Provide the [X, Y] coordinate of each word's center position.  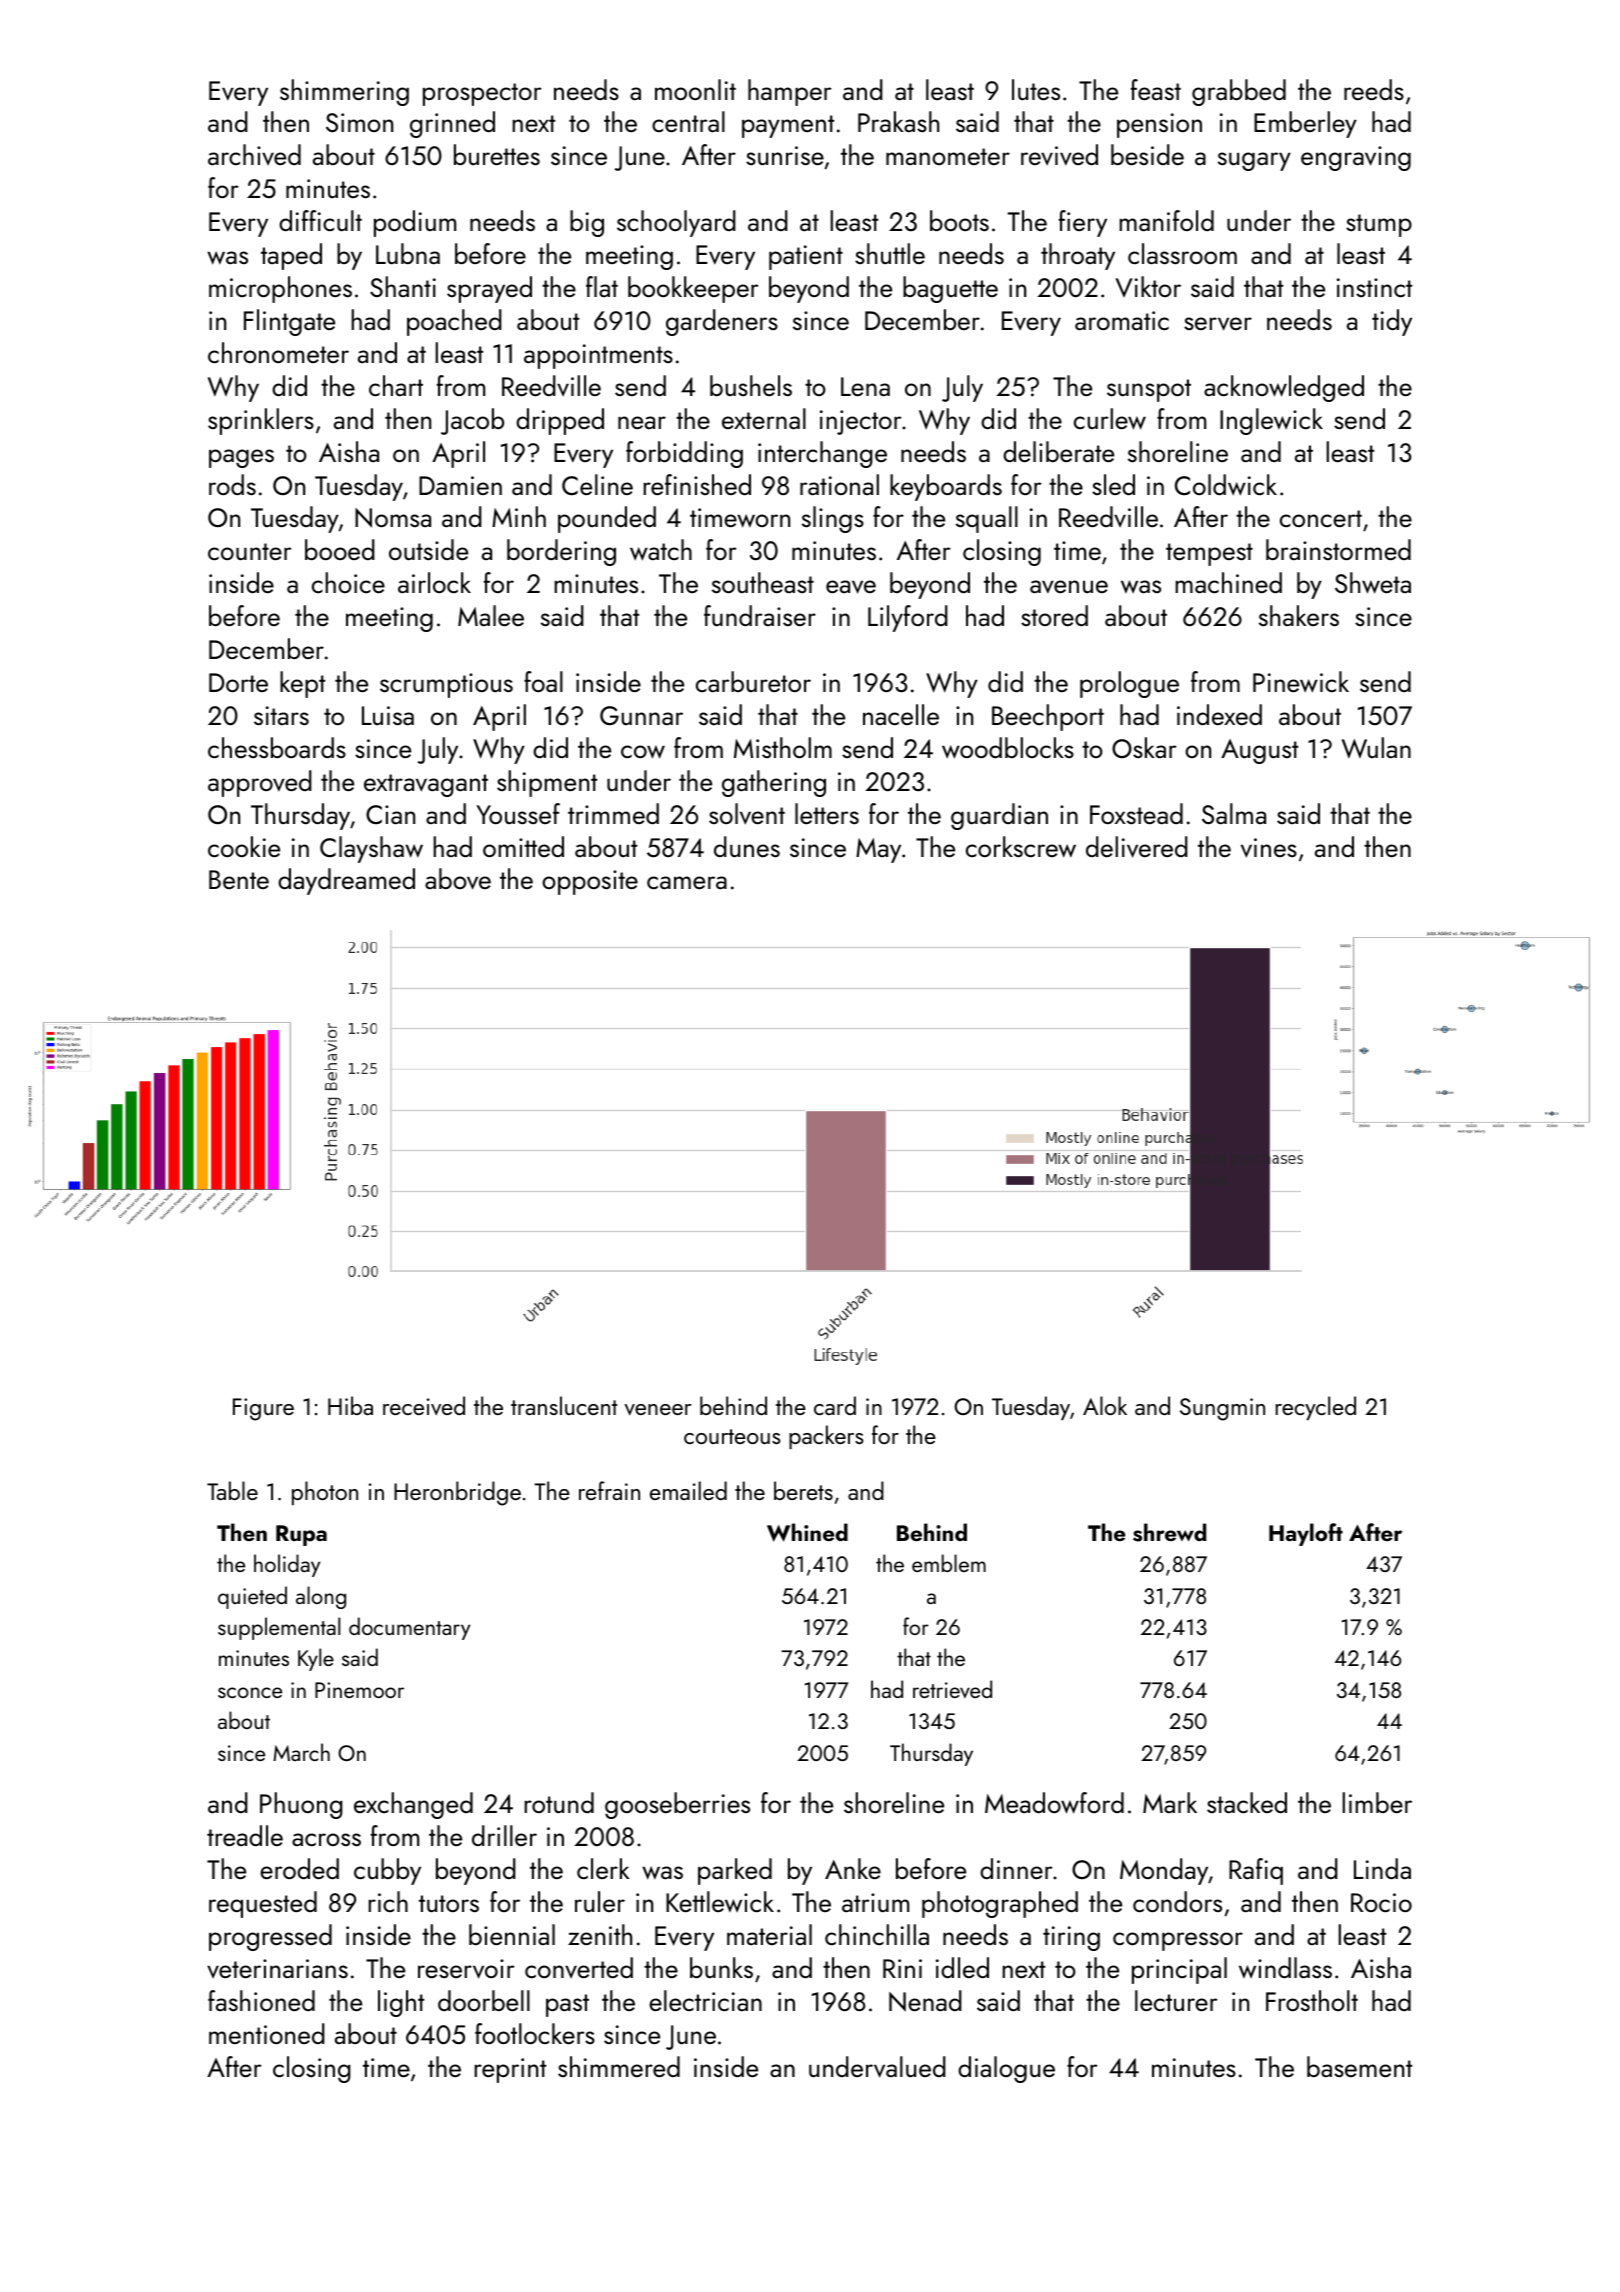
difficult [320, 220]
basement [1359, 2066]
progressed [270, 1937]
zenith [600, 1934]
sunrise [785, 155]
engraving [1356, 158]
